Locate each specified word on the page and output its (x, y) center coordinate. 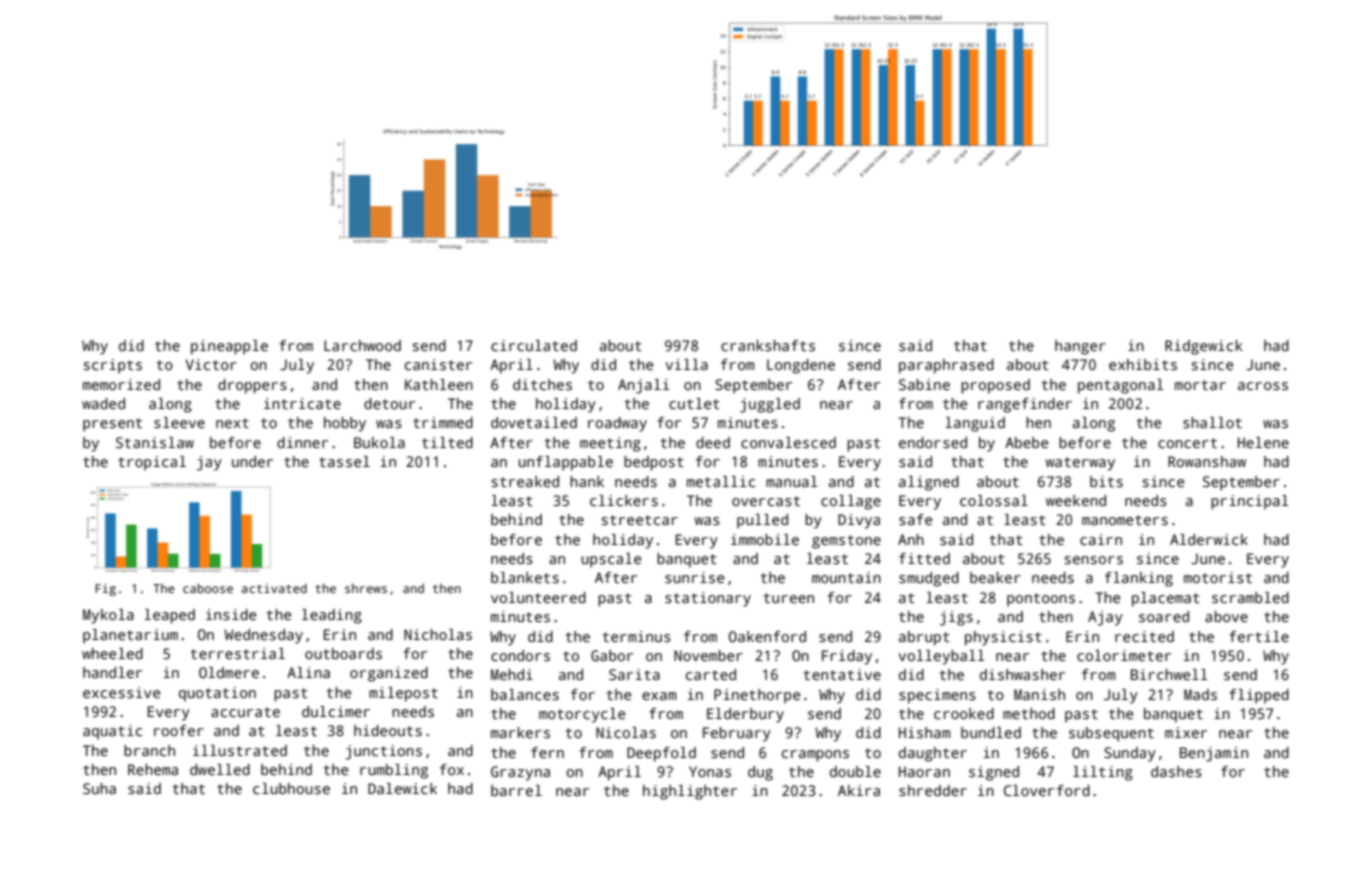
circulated (534, 345)
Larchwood (362, 345)
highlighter (690, 792)
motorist (1218, 577)
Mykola (108, 616)
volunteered (538, 597)
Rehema (153, 769)
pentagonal (1121, 386)
